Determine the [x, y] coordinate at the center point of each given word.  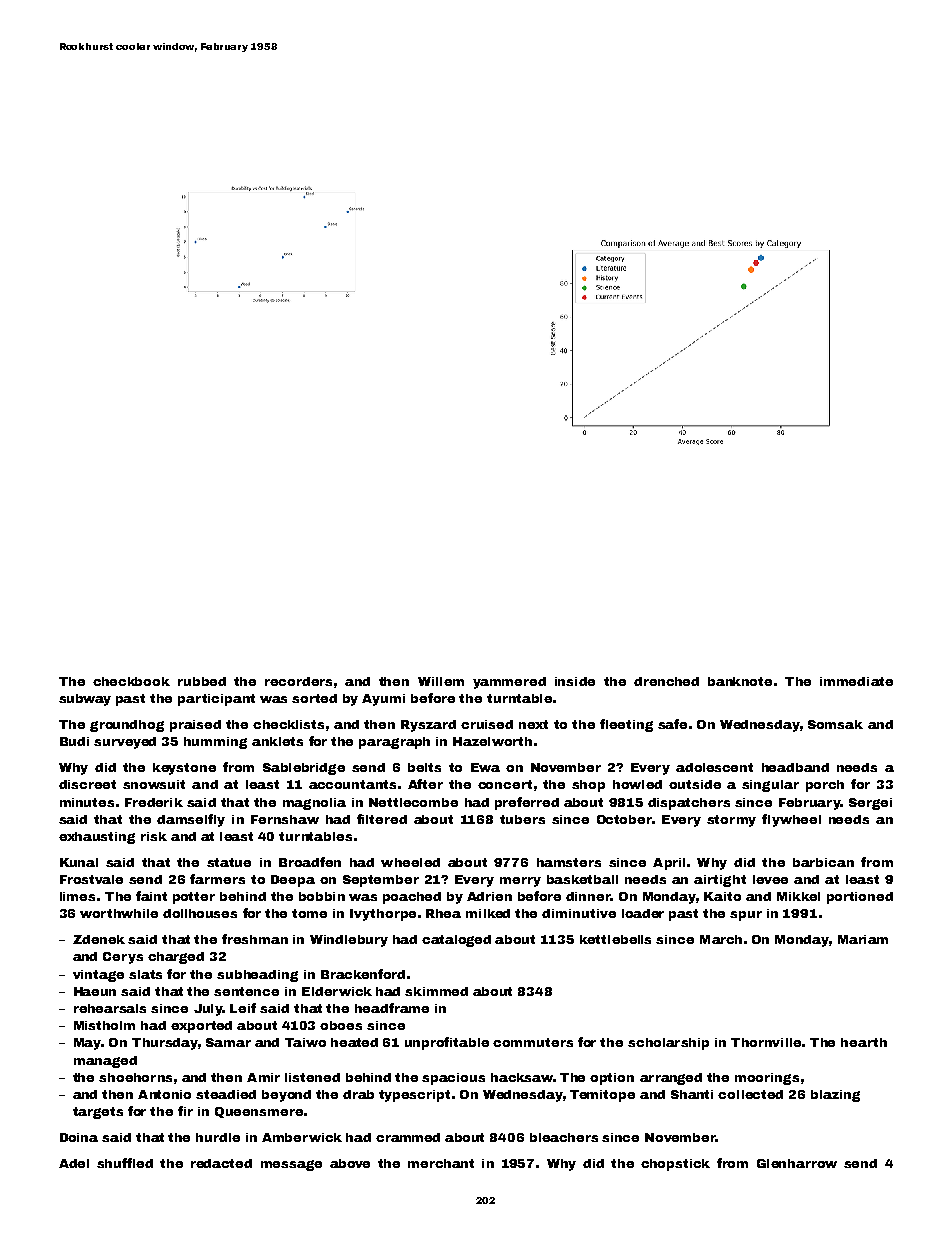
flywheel [791, 820]
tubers [522, 819]
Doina [79, 1137]
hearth [864, 1042]
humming [215, 743]
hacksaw [522, 1077]
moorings [767, 1079]
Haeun [95, 991]
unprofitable [447, 1043]
